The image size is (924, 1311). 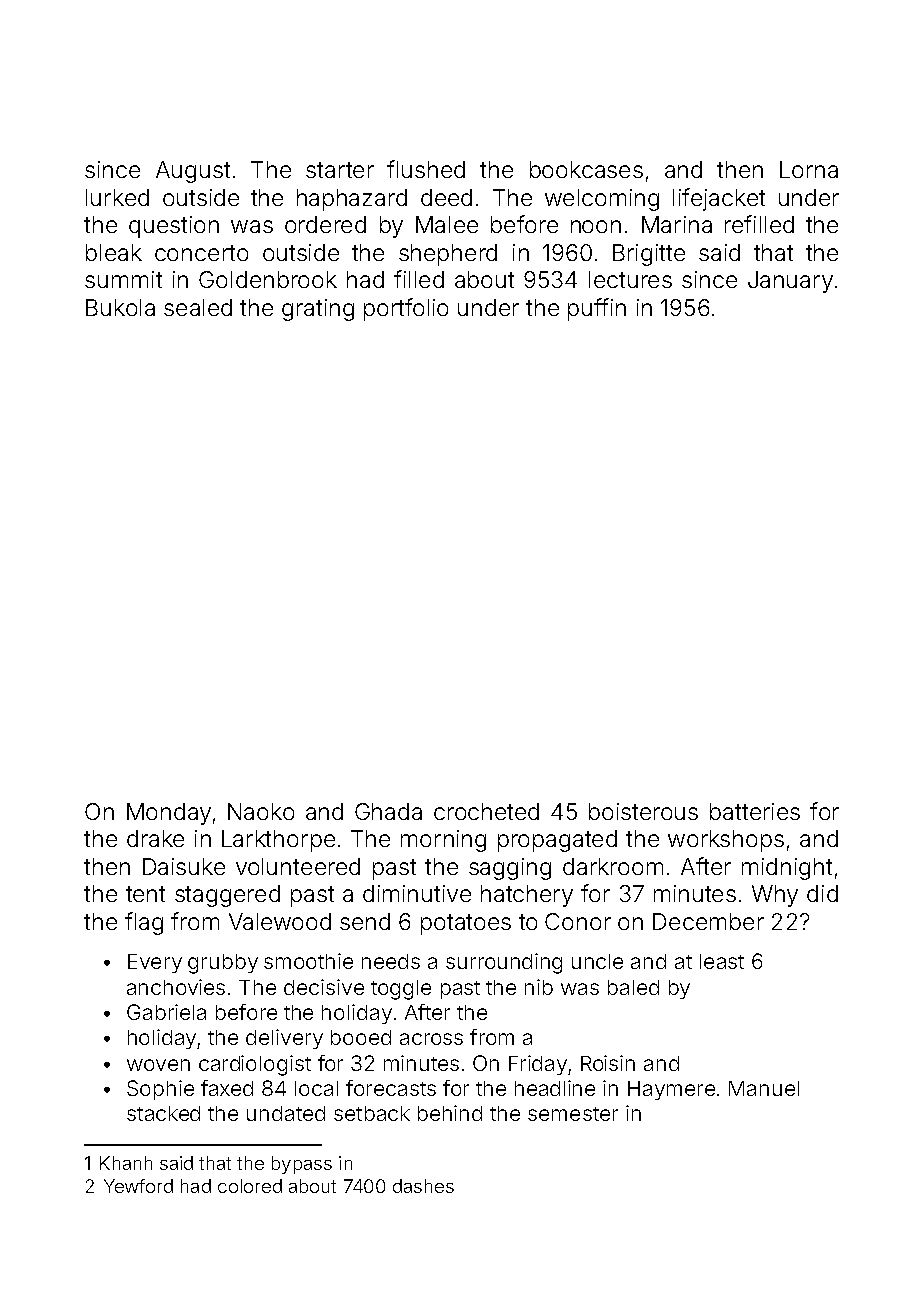 I want to click on grating, so click(x=318, y=310).
